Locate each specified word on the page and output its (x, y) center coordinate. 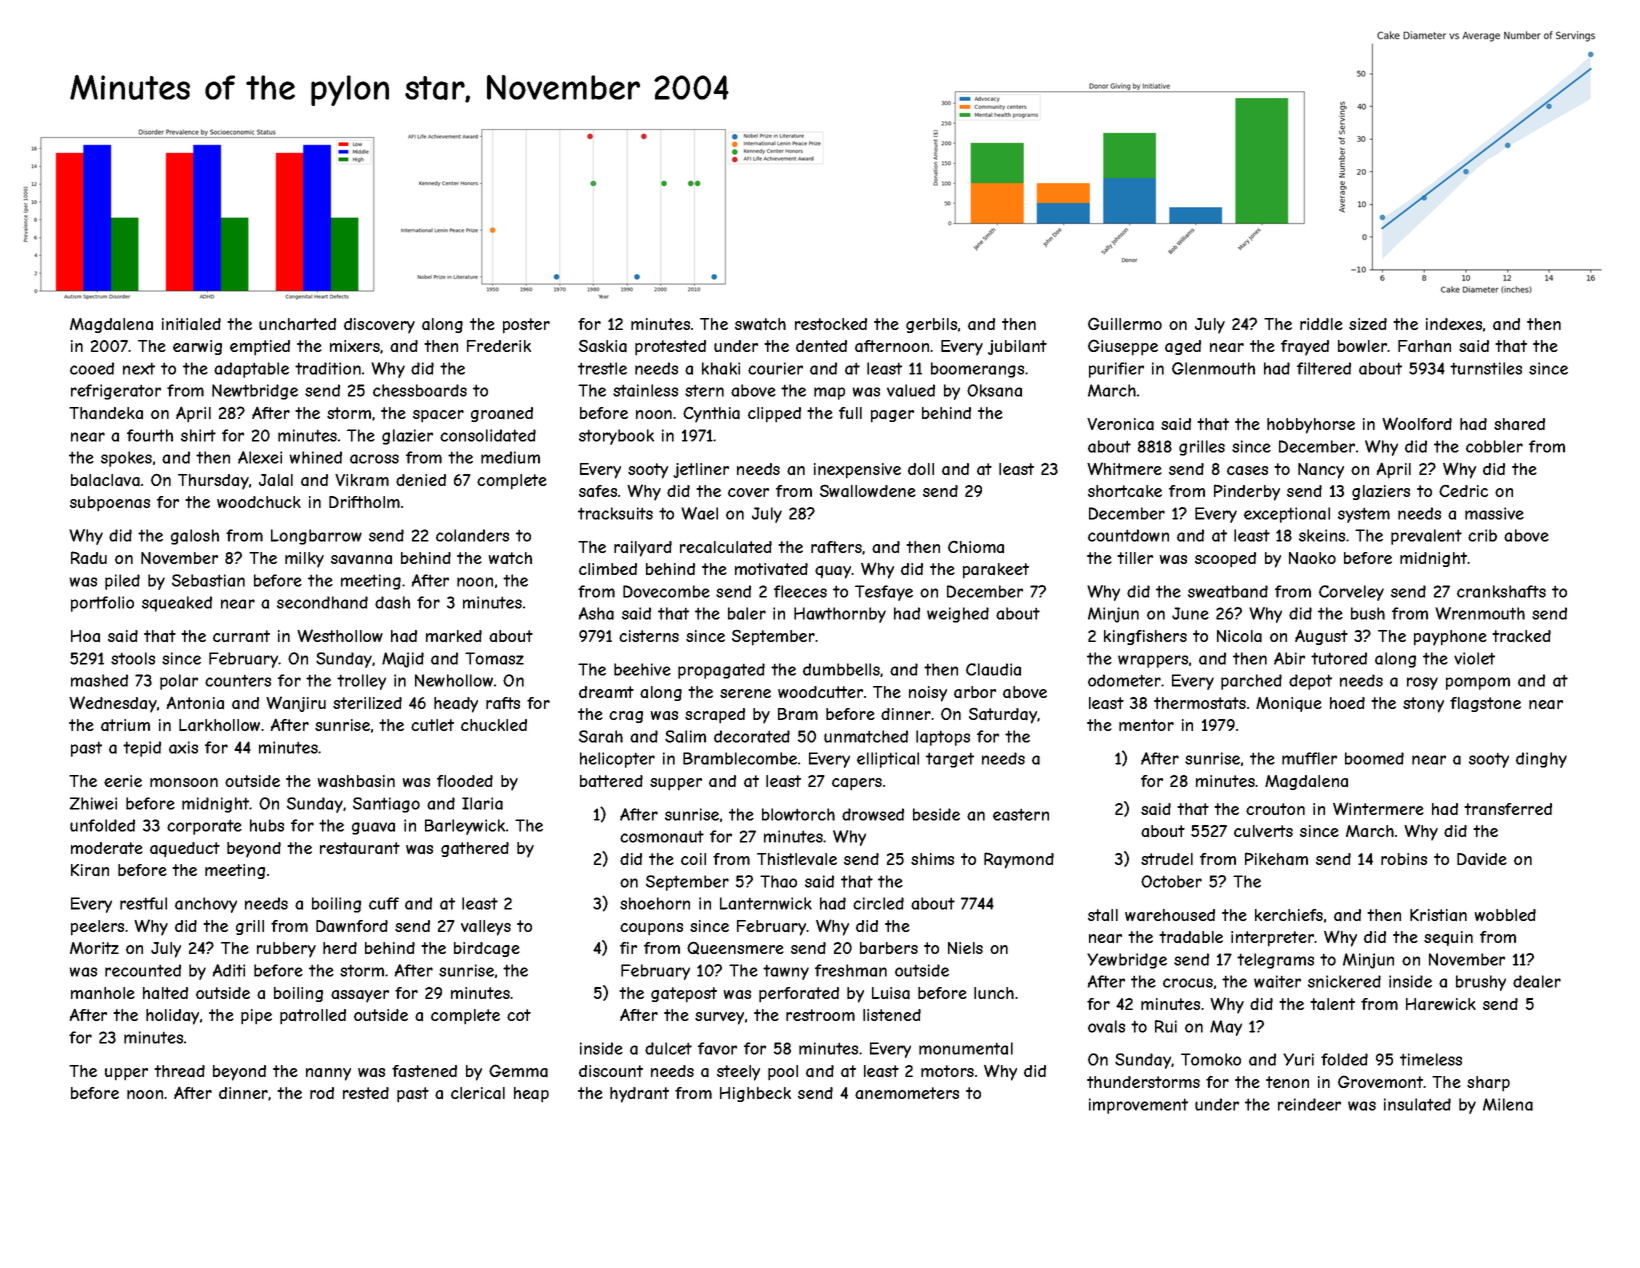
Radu (89, 558)
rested (366, 1093)
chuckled (494, 725)
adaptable (251, 370)
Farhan (1424, 346)
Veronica (1120, 424)
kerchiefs (1289, 915)
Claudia (993, 669)
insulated (1417, 1104)
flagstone (1485, 704)
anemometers (907, 1093)
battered (611, 781)
